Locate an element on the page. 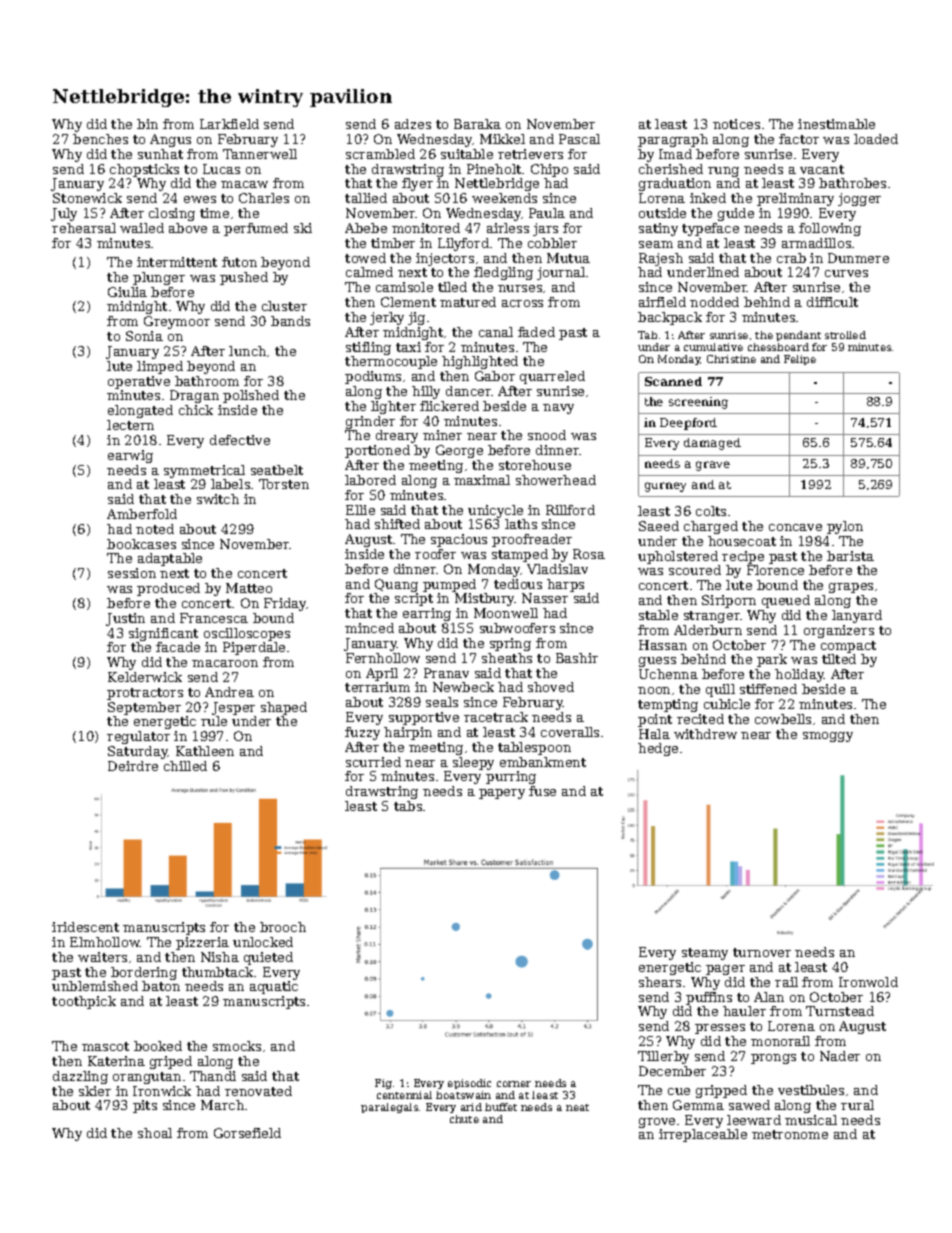 The image size is (952, 1233). Felipe is located at coordinates (800, 360).
